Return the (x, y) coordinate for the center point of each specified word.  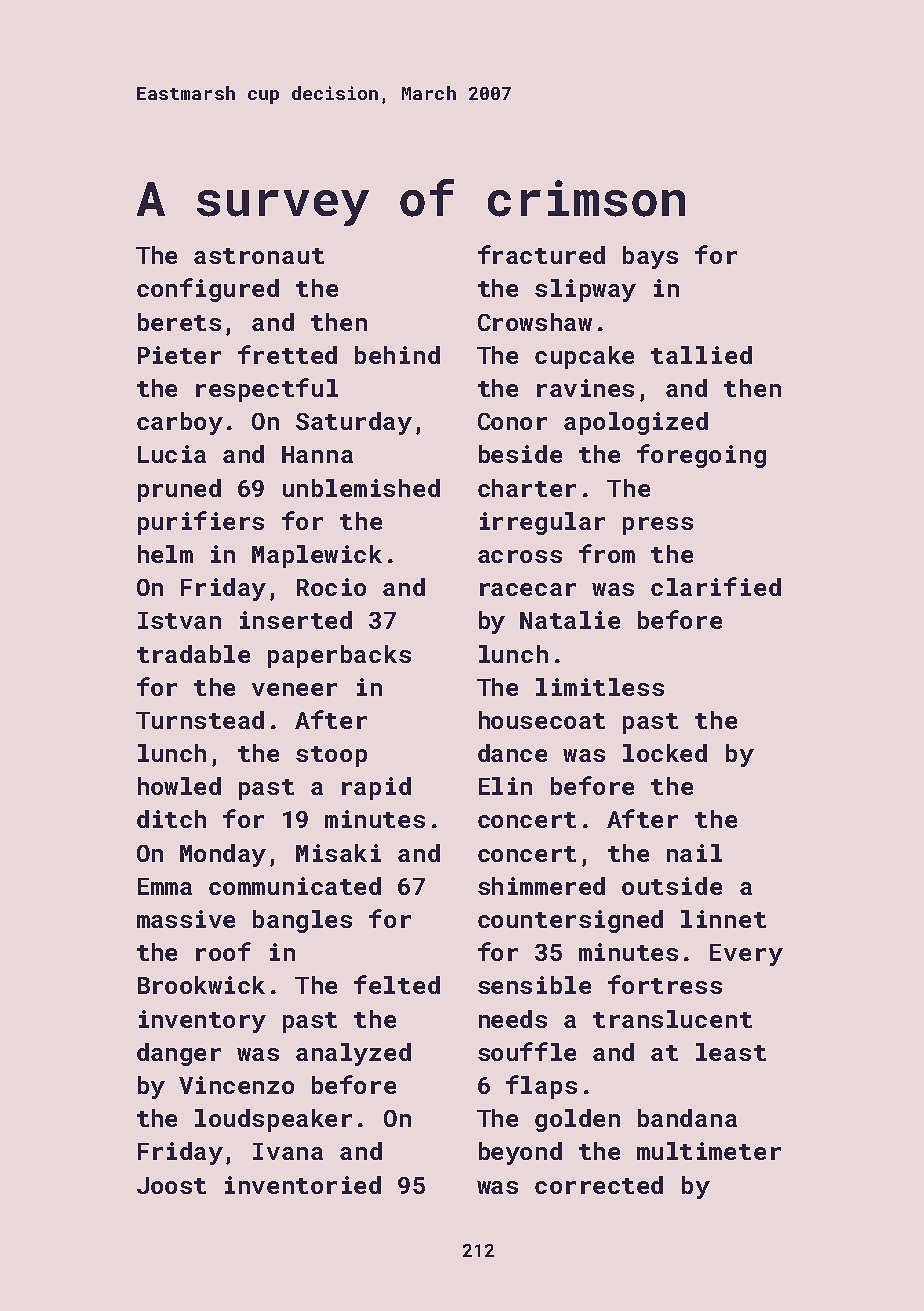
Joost (171, 1185)
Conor (512, 421)
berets (179, 322)
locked (665, 753)
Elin (505, 786)
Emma (165, 886)
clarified (716, 586)
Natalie (570, 620)
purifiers (201, 523)
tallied (701, 355)
